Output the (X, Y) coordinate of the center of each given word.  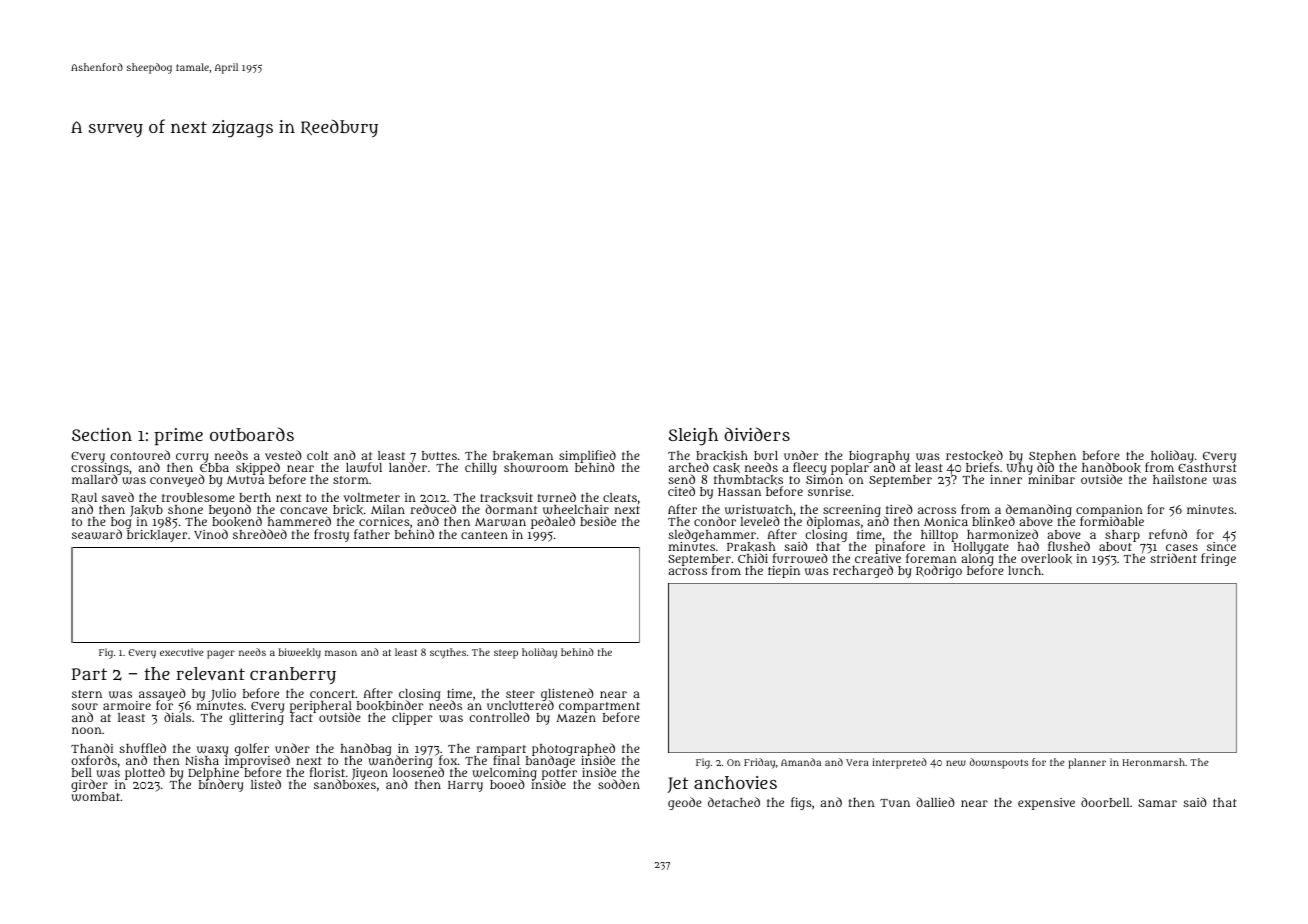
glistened (567, 694)
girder (89, 786)
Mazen (576, 718)
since (1221, 546)
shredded (260, 534)
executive (181, 652)
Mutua (245, 480)
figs (801, 803)
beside (598, 521)
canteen (484, 535)
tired (899, 509)
